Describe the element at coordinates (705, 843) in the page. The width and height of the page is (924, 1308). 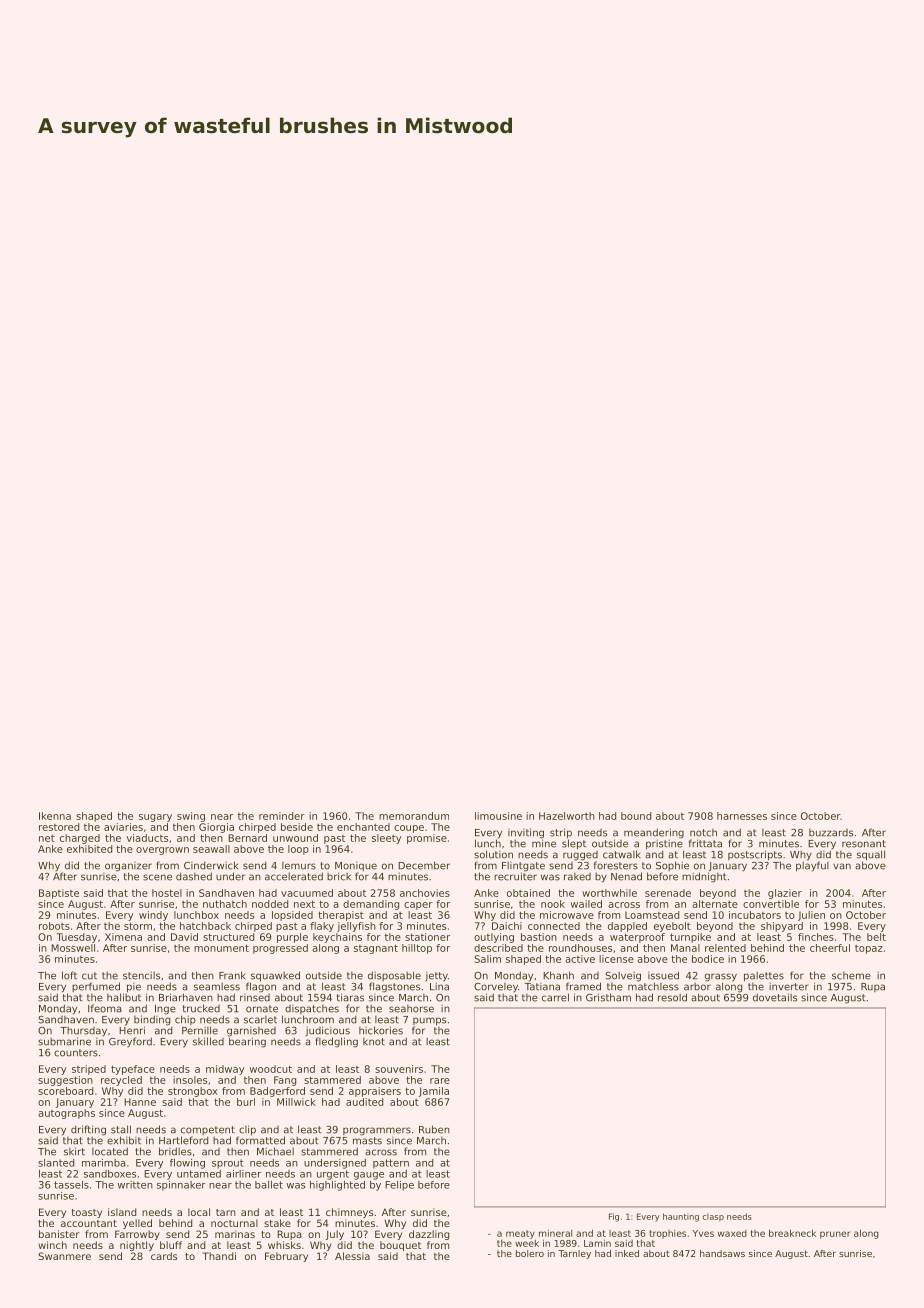
I see `frittata` at that location.
